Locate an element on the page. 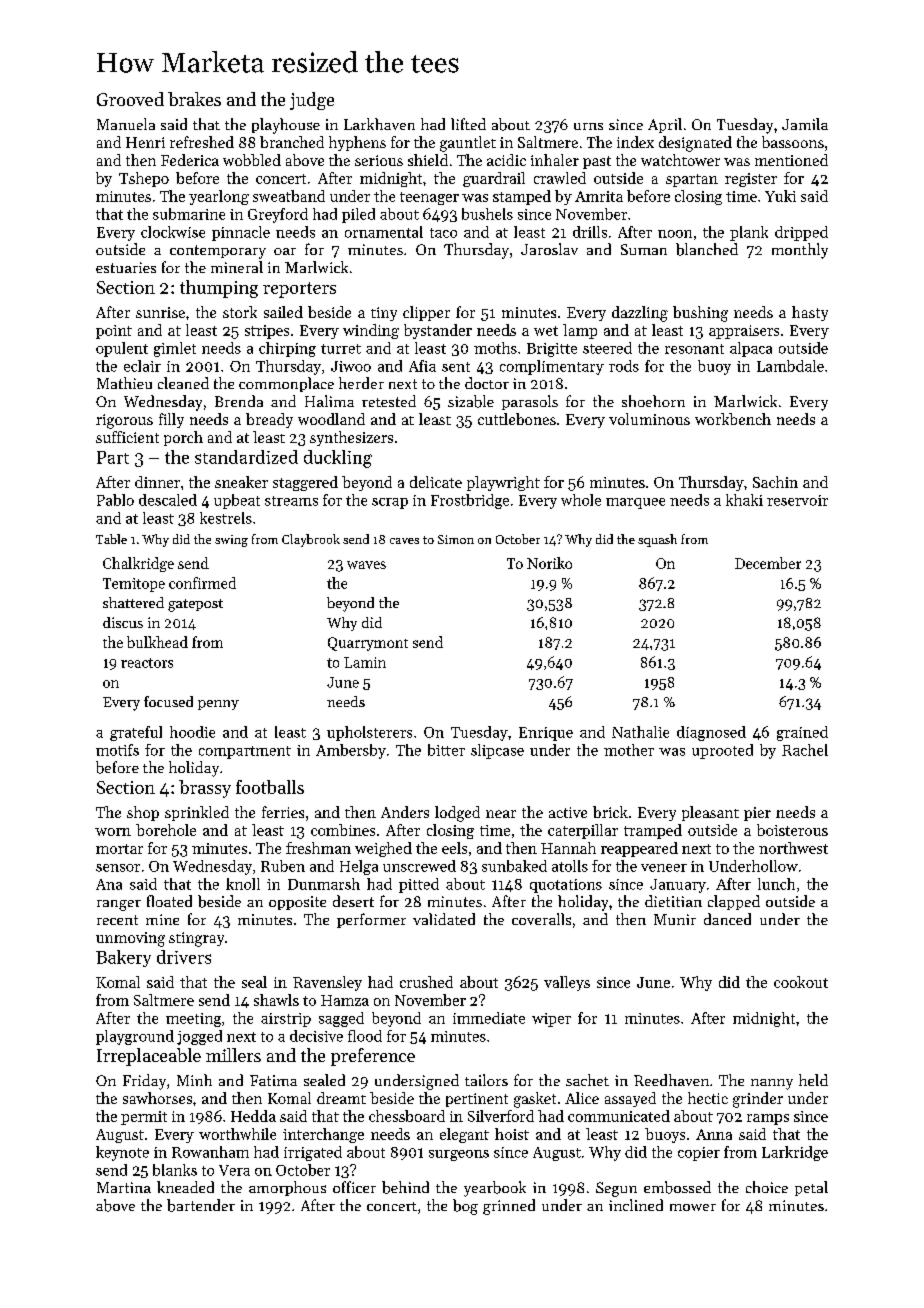 Image resolution: width=924 pixels, height=1308 pixels. April is located at coordinates (665, 125).
